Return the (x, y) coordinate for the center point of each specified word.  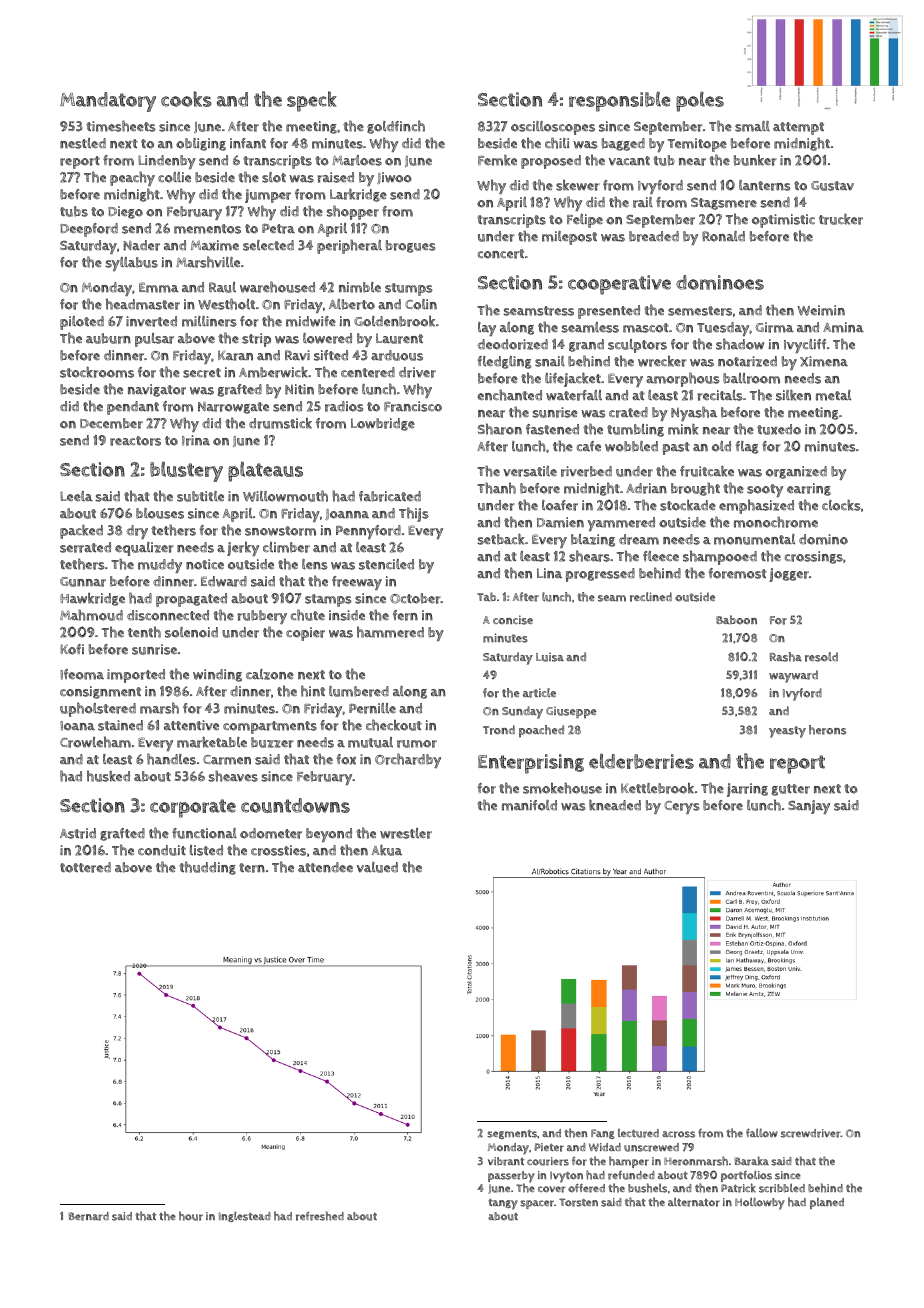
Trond (499, 730)
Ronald (723, 236)
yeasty (787, 732)
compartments (270, 727)
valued (377, 867)
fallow (762, 1132)
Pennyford (368, 532)
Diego (125, 212)
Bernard (88, 1216)
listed (206, 850)
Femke (497, 160)
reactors (135, 441)
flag (747, 447)
